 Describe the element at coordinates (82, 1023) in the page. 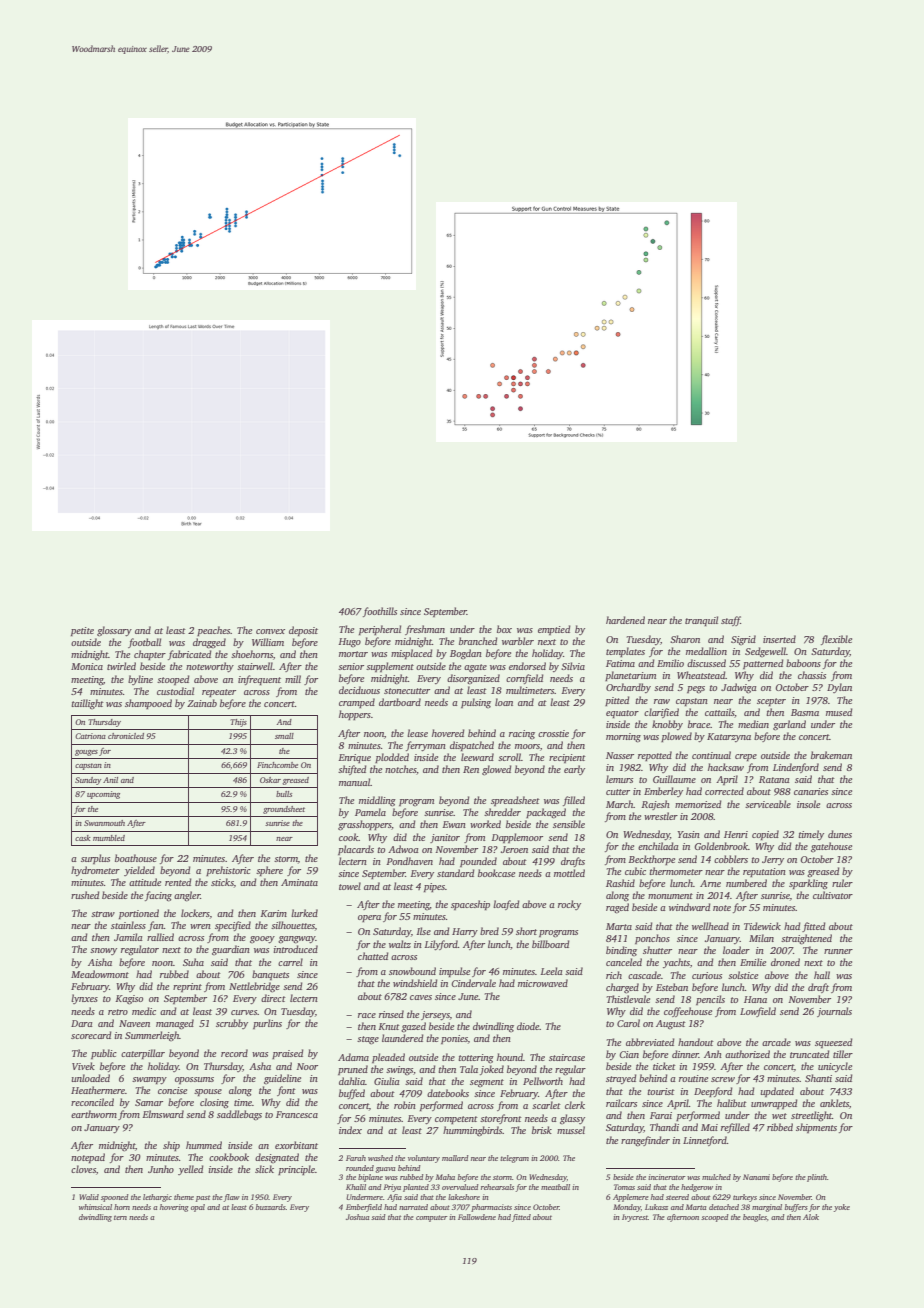

I see `Dara` at that location.
